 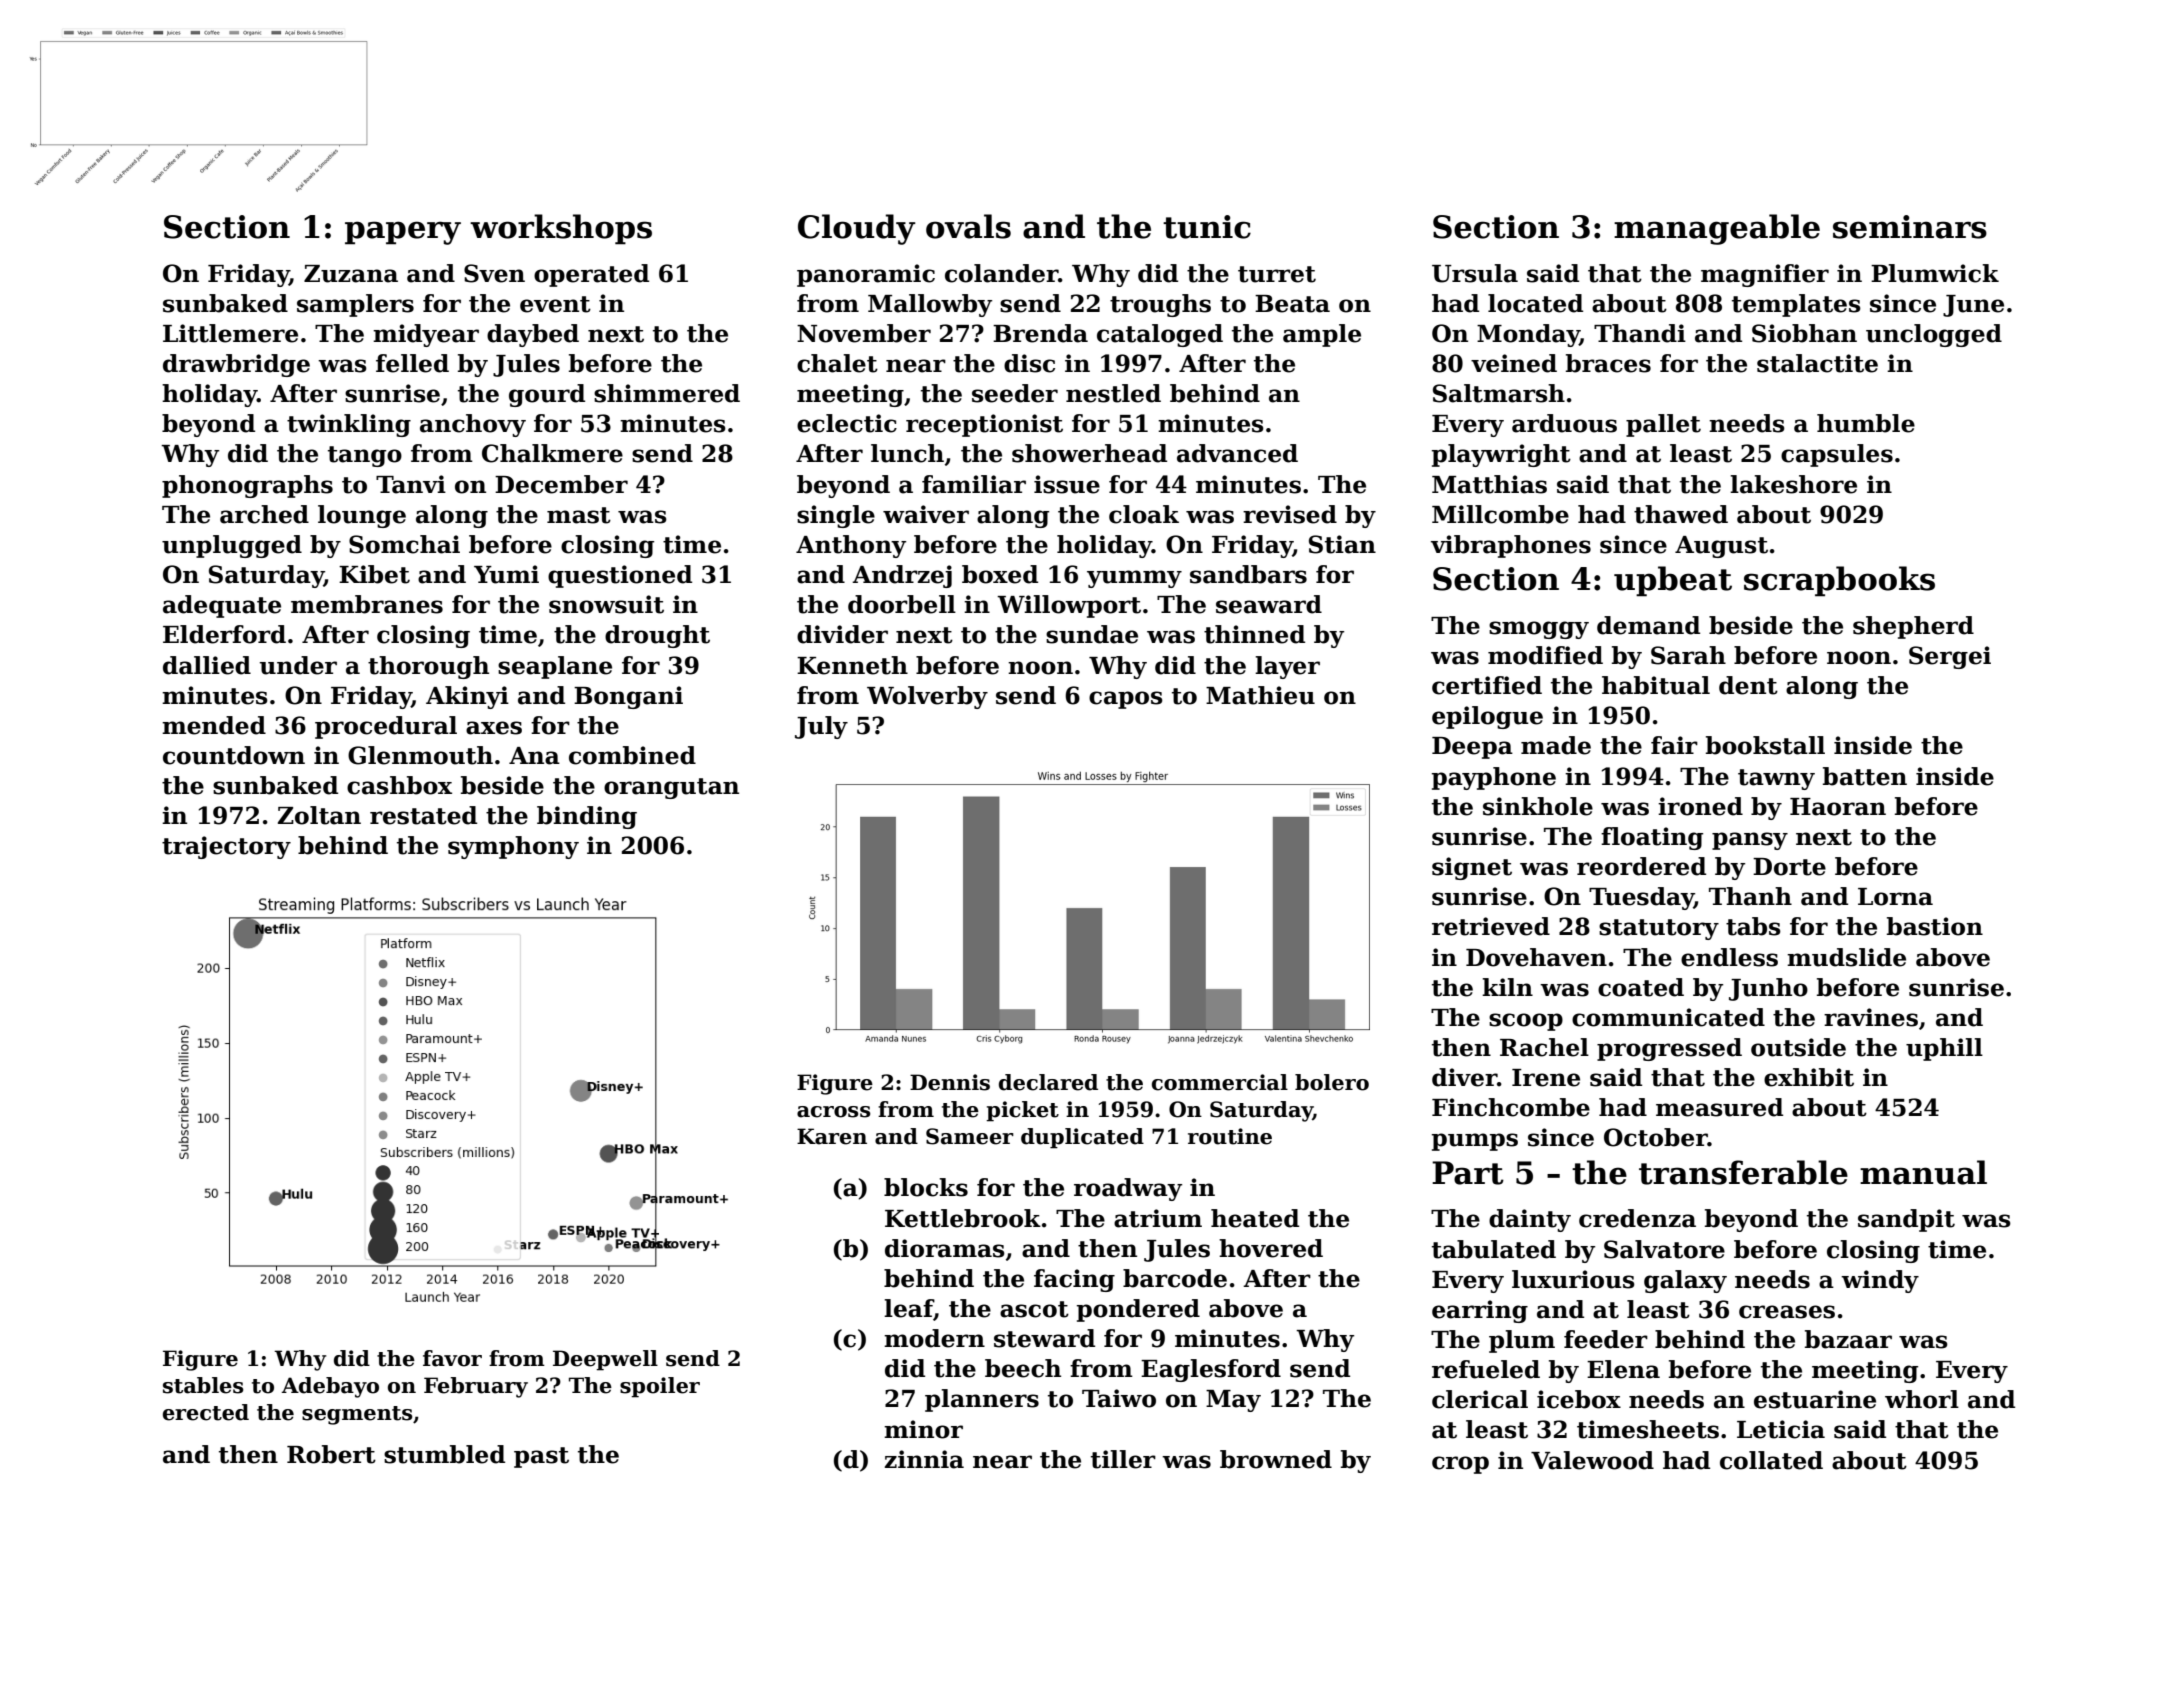 What do you see at coordinates (1460, 1465) in the screenshot?
I see `crop` at bounding box center [1460, 1465].
